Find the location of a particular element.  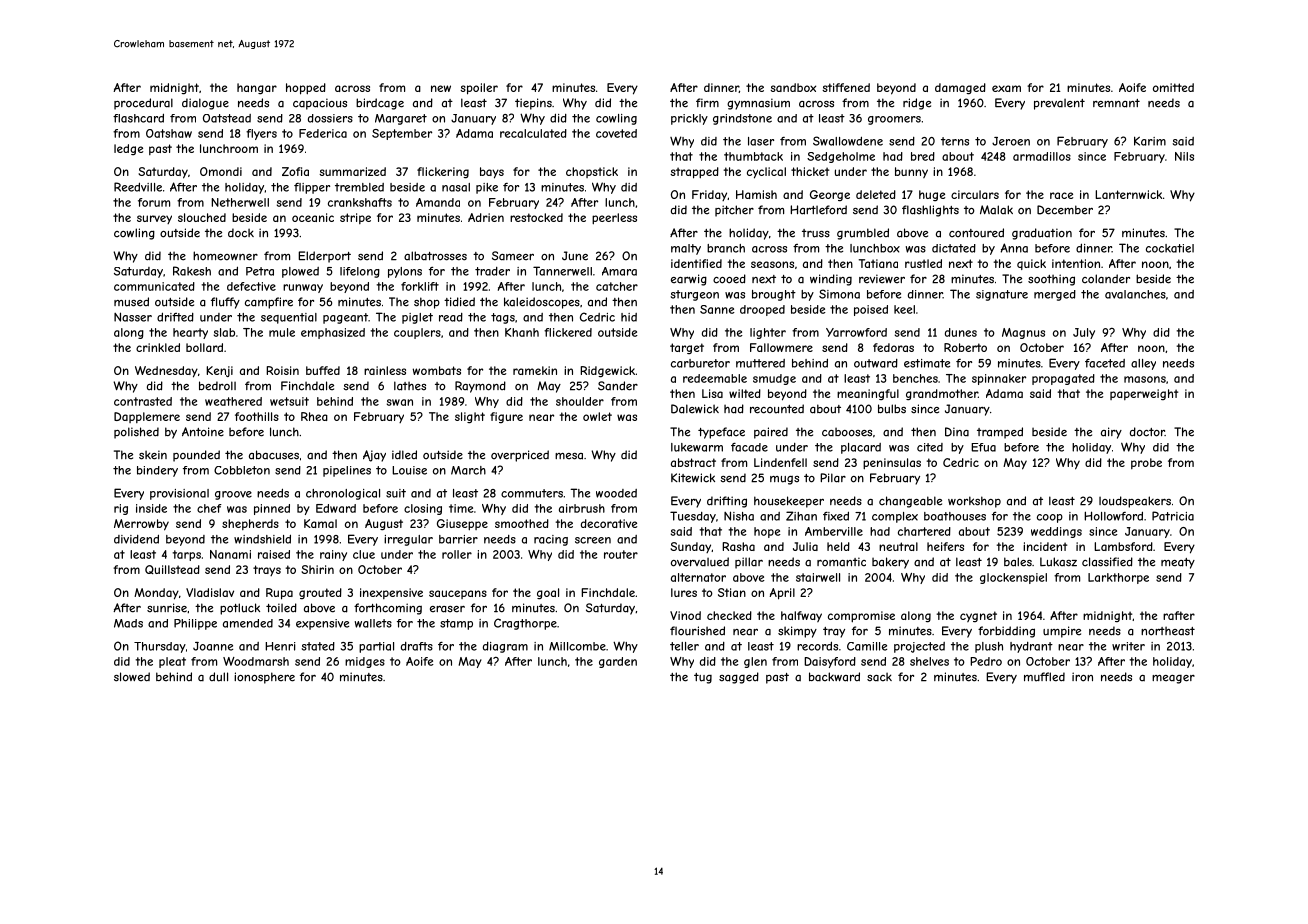

spoiler is located at coordinates (479, 89).
